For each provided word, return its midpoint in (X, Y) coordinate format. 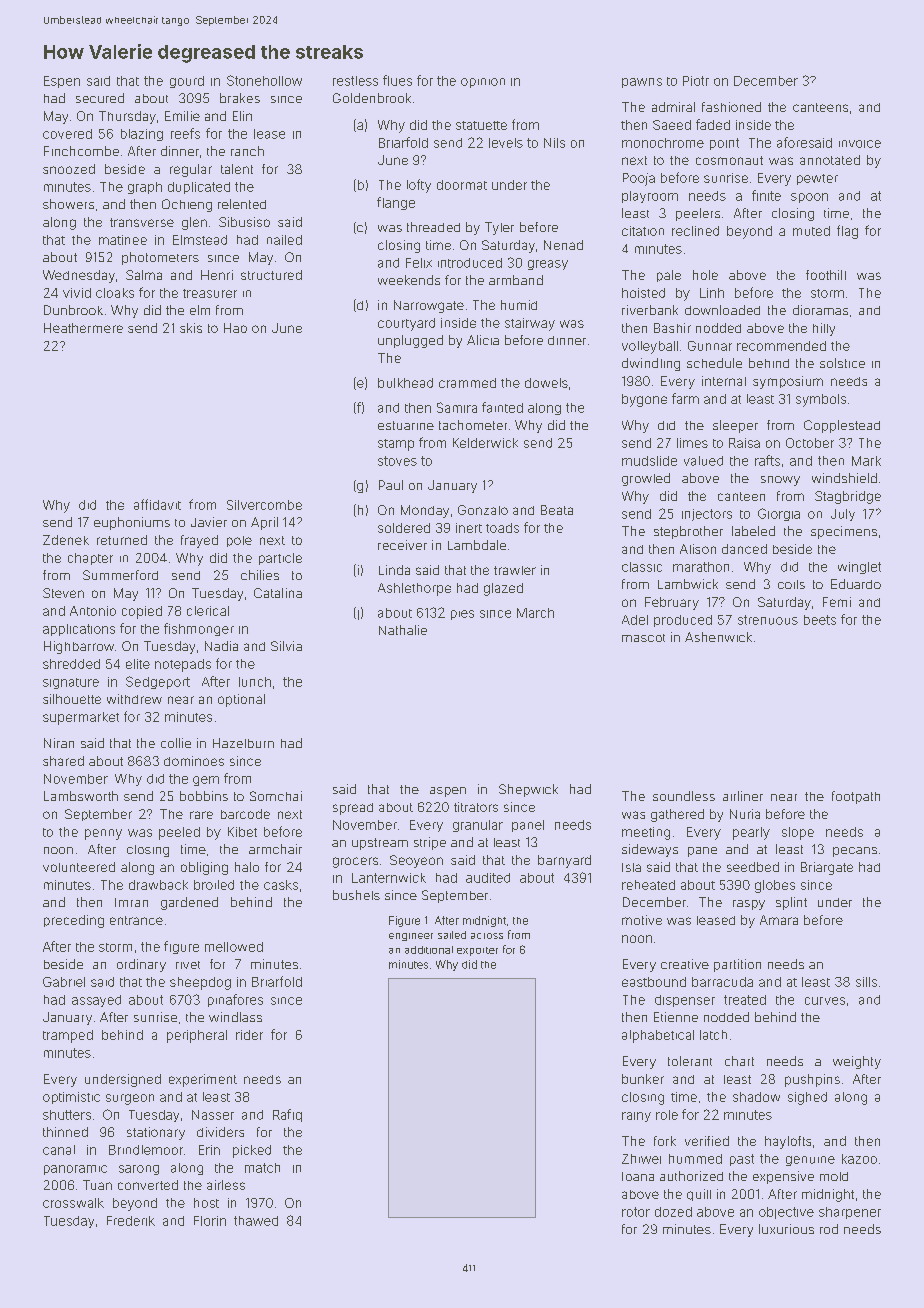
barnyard (564, 861)
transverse (142, 222)
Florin (210, 1221)
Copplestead (842, 426)
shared (63, 761)
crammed (467, 383)
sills (866, 982)
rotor (636, 1212)
